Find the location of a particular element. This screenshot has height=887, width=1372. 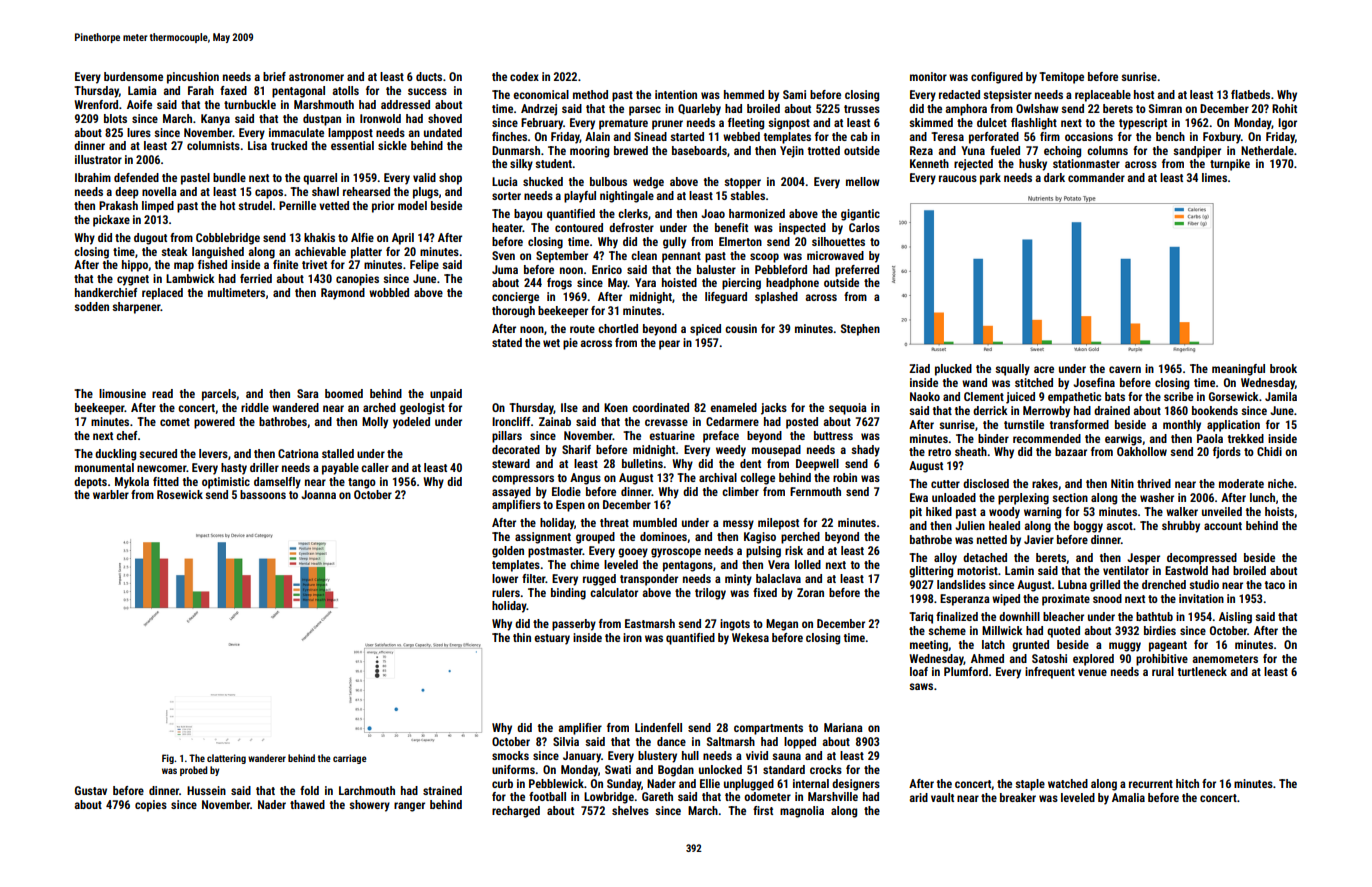

Alfie is located at coordinates (362, 237).
